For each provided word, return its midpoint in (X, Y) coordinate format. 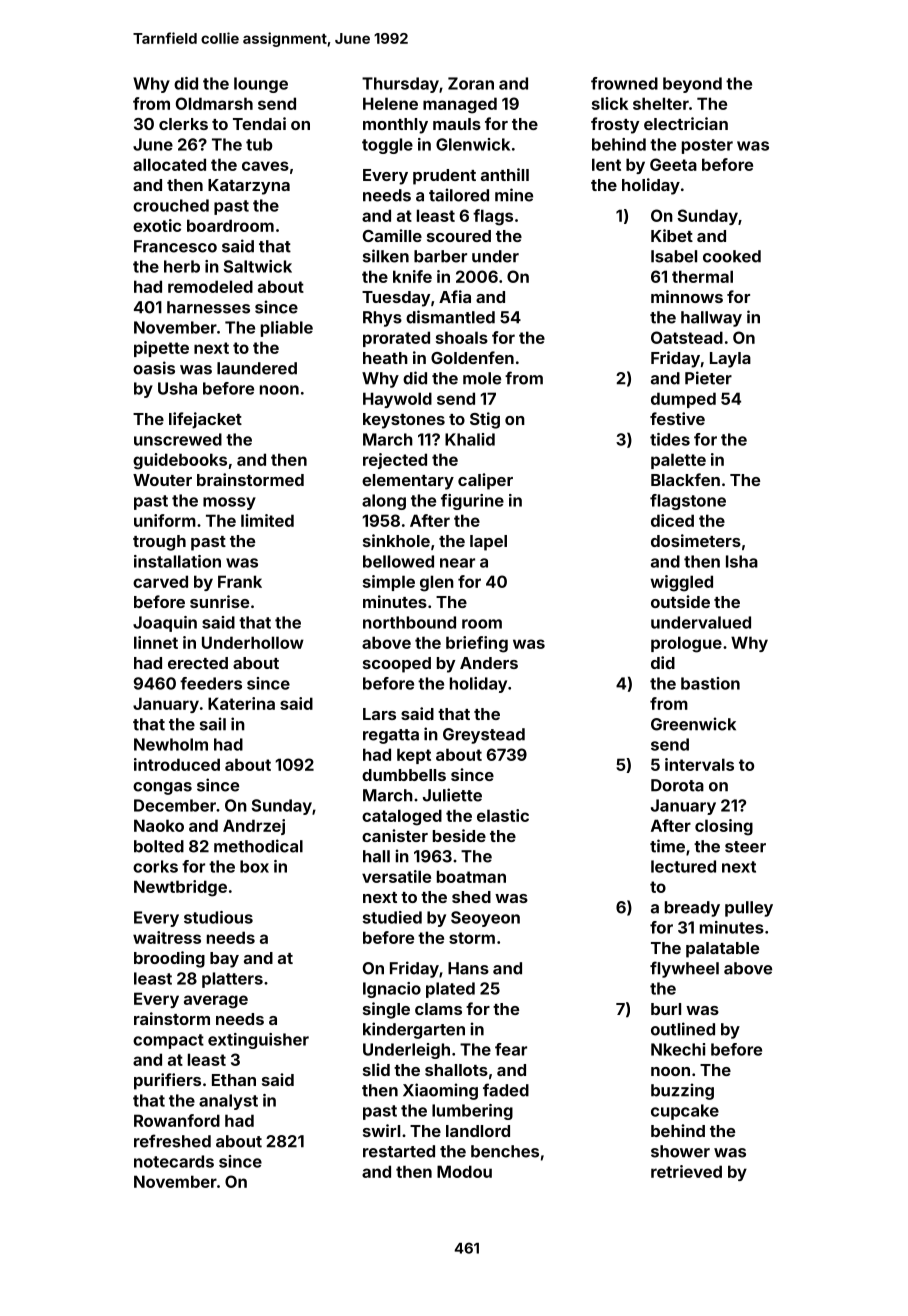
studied (392, 917)
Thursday (400, 85)
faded (506, 1090)
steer (745, 847)
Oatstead (687, 337)
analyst (228, 1102)
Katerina (241, 703)
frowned (624, 83)
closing (724, 827)
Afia (455, 296)
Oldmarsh (214, 103)
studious (218, 917)
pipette (161, 349)
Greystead (484, 736)
